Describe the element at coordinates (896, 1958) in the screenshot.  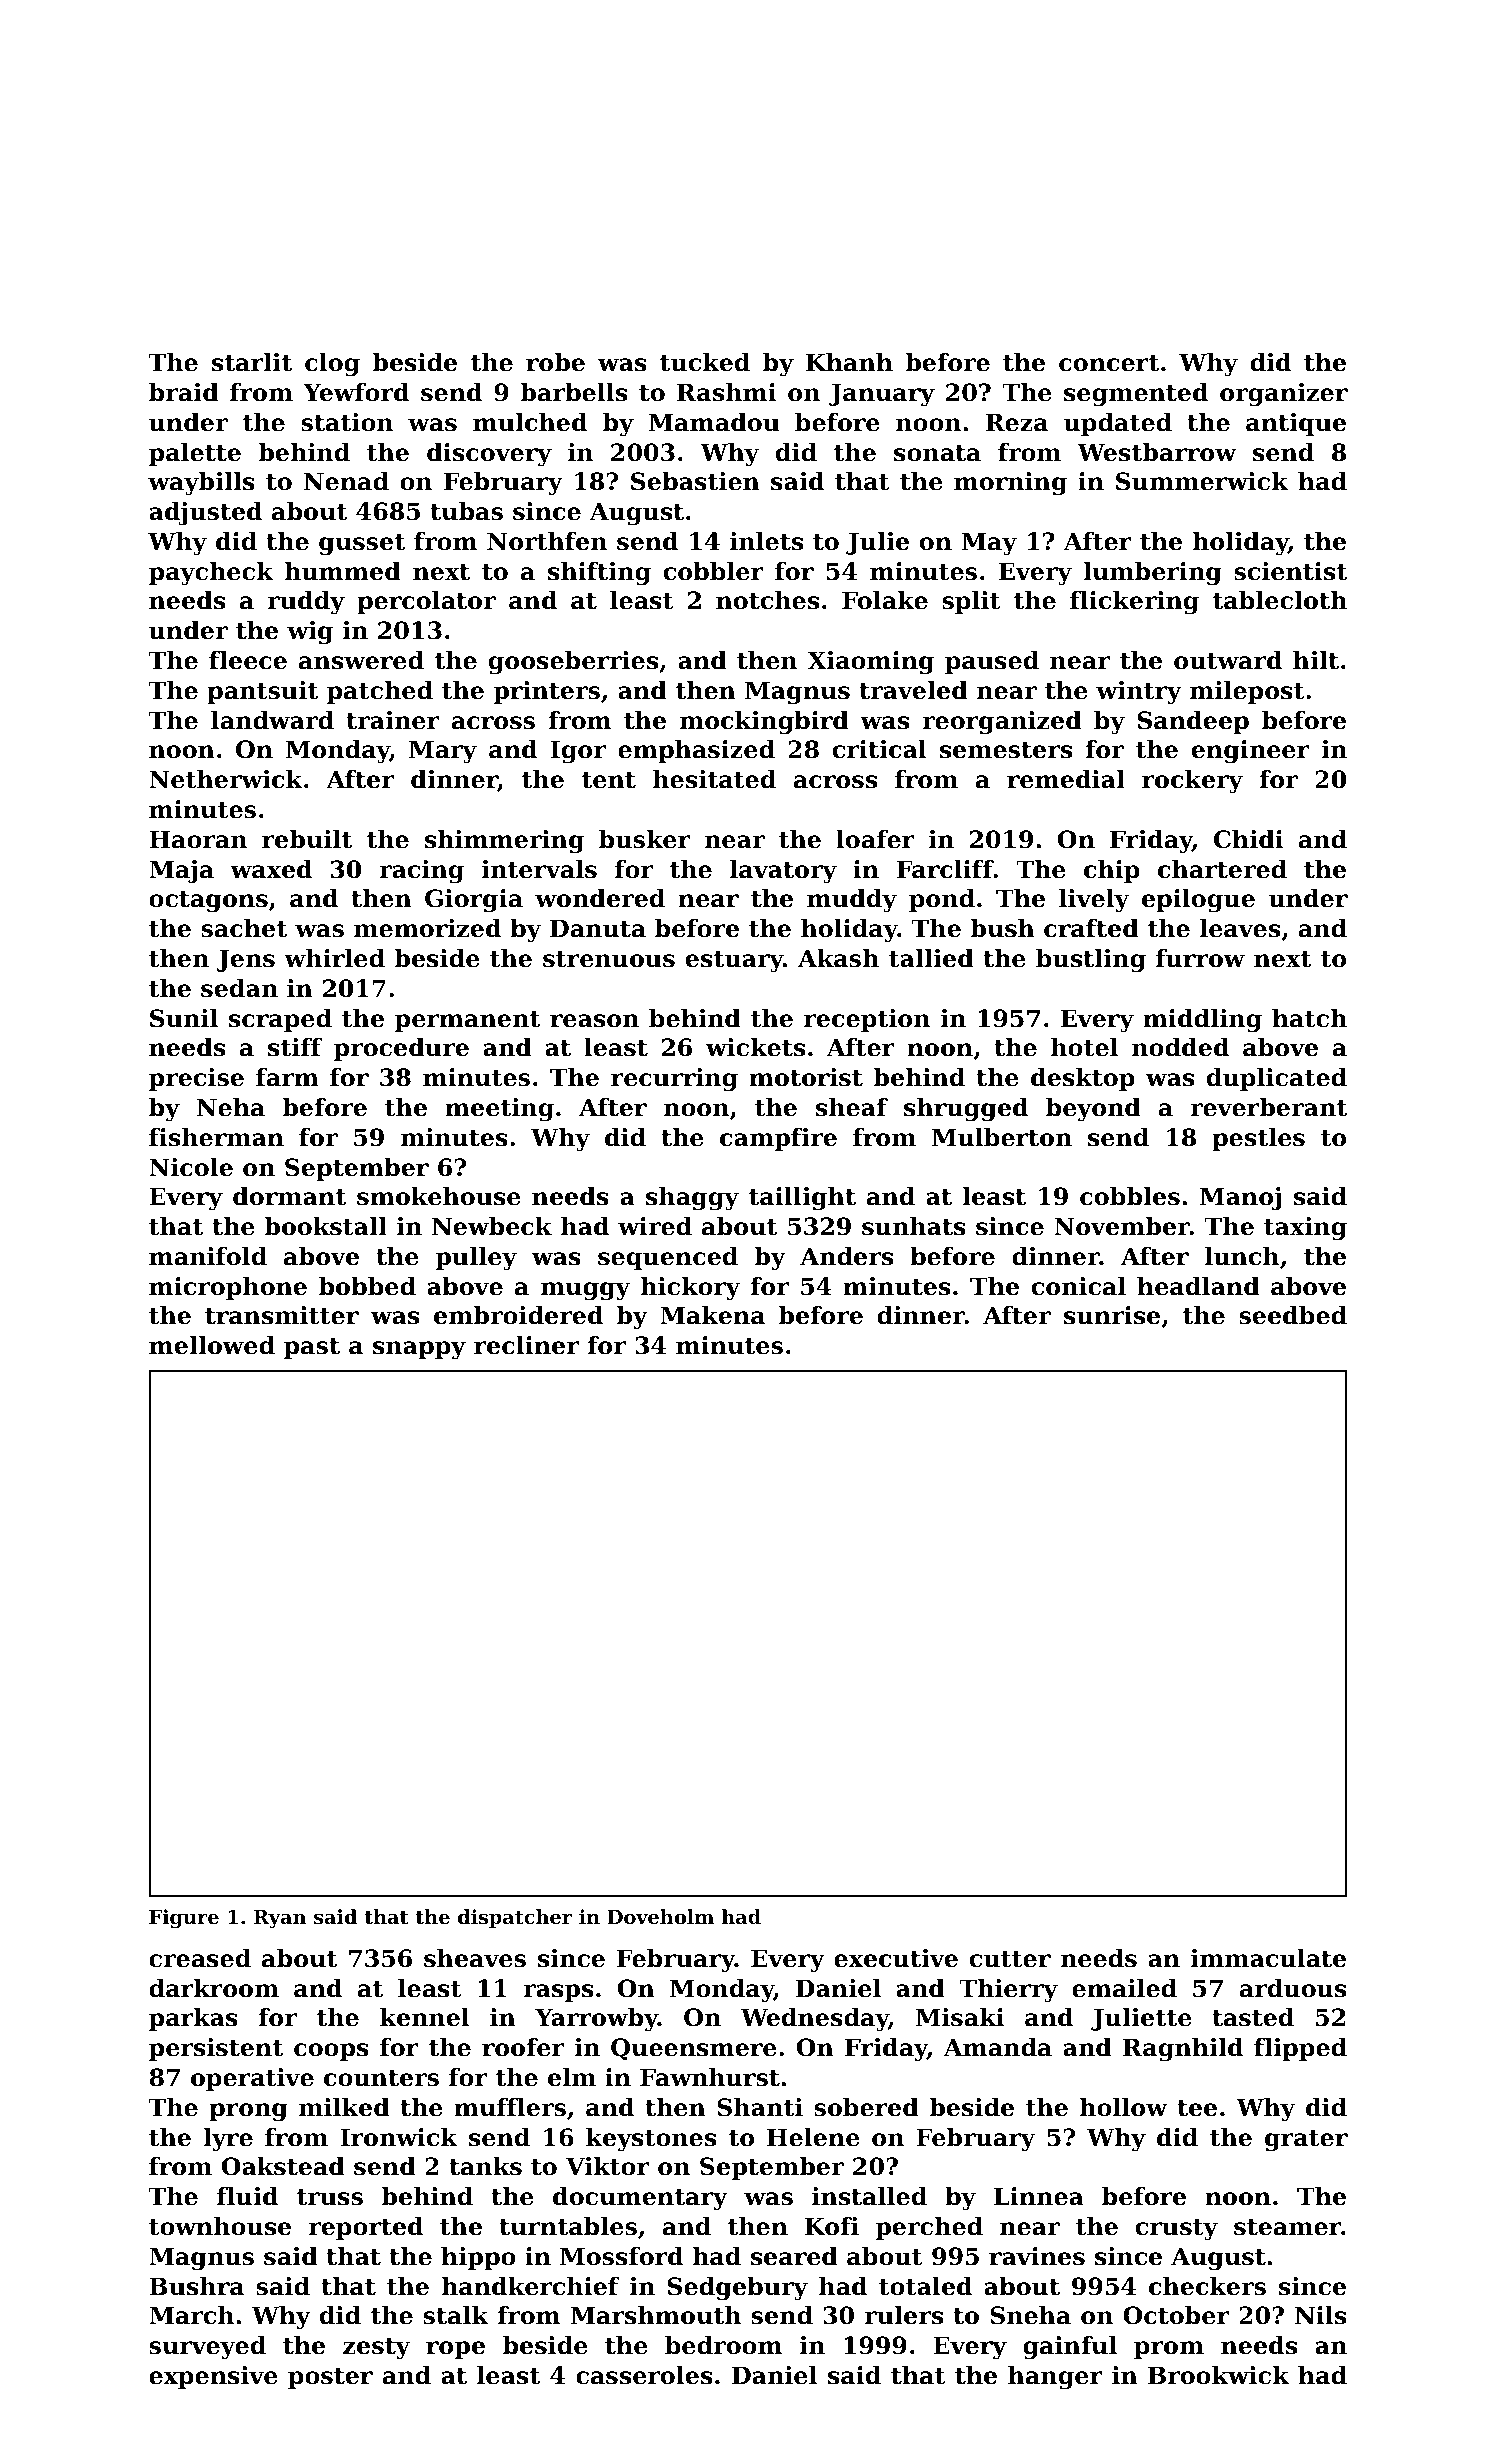
I see `executive` at that location.
